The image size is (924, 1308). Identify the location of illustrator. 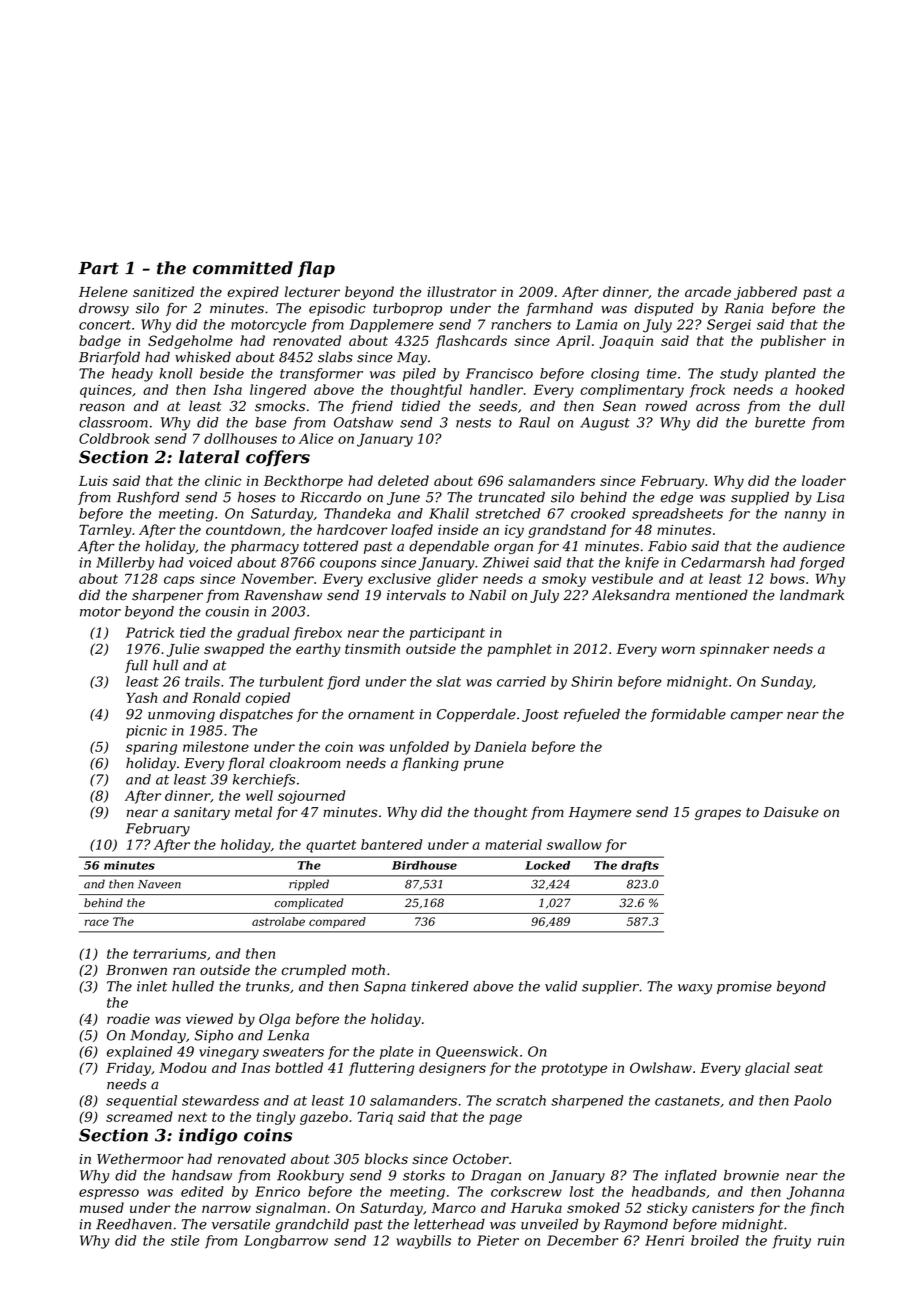
(462, 291).
